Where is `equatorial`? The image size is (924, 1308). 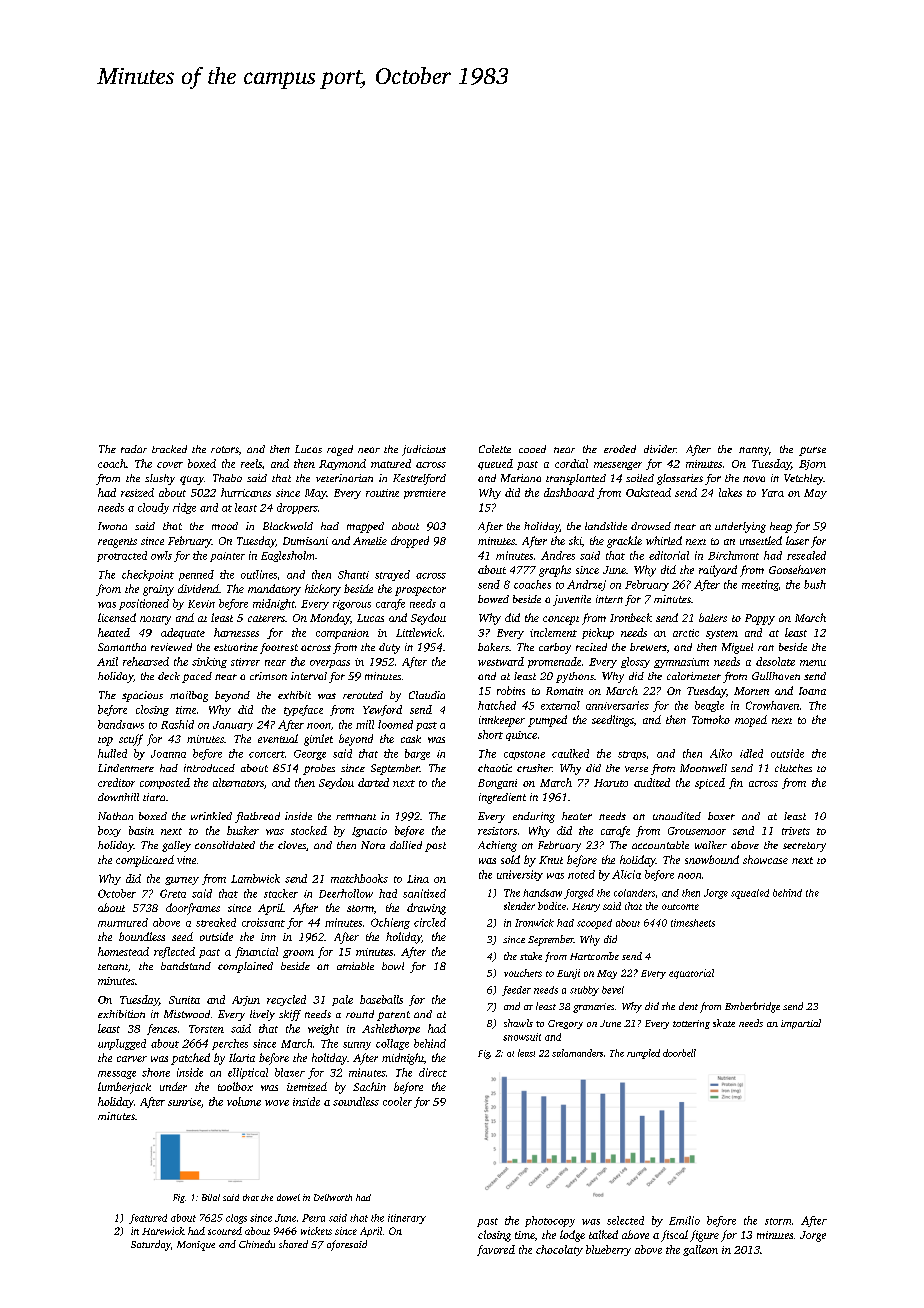 equatorial is located at coordinates (691, 974).
